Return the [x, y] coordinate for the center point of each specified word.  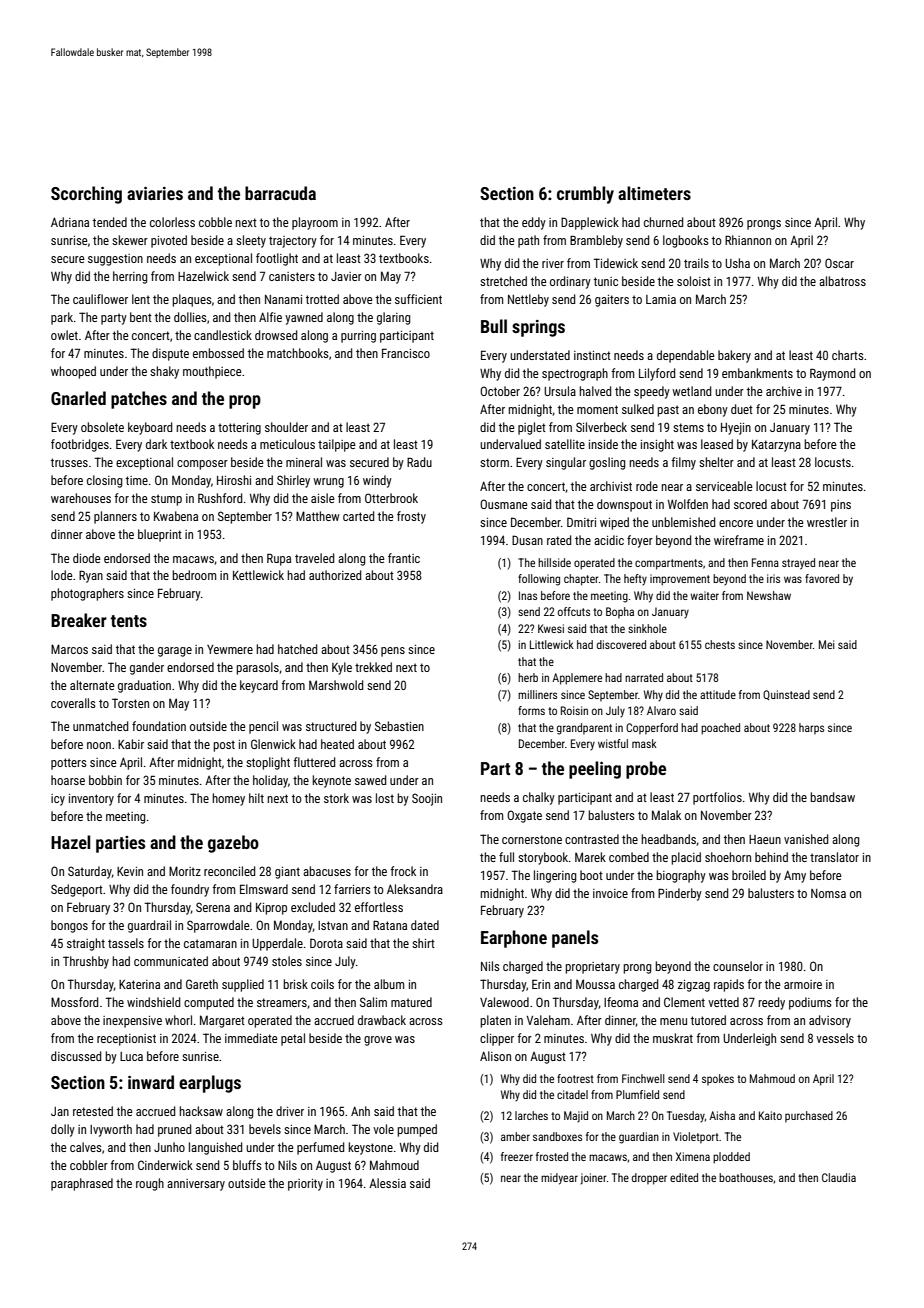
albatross [842, 281]
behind [771, 857]
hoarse [68, 780]
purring [358, 337]
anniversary [196, 1185]
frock [403, 871]
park [62, 318]
